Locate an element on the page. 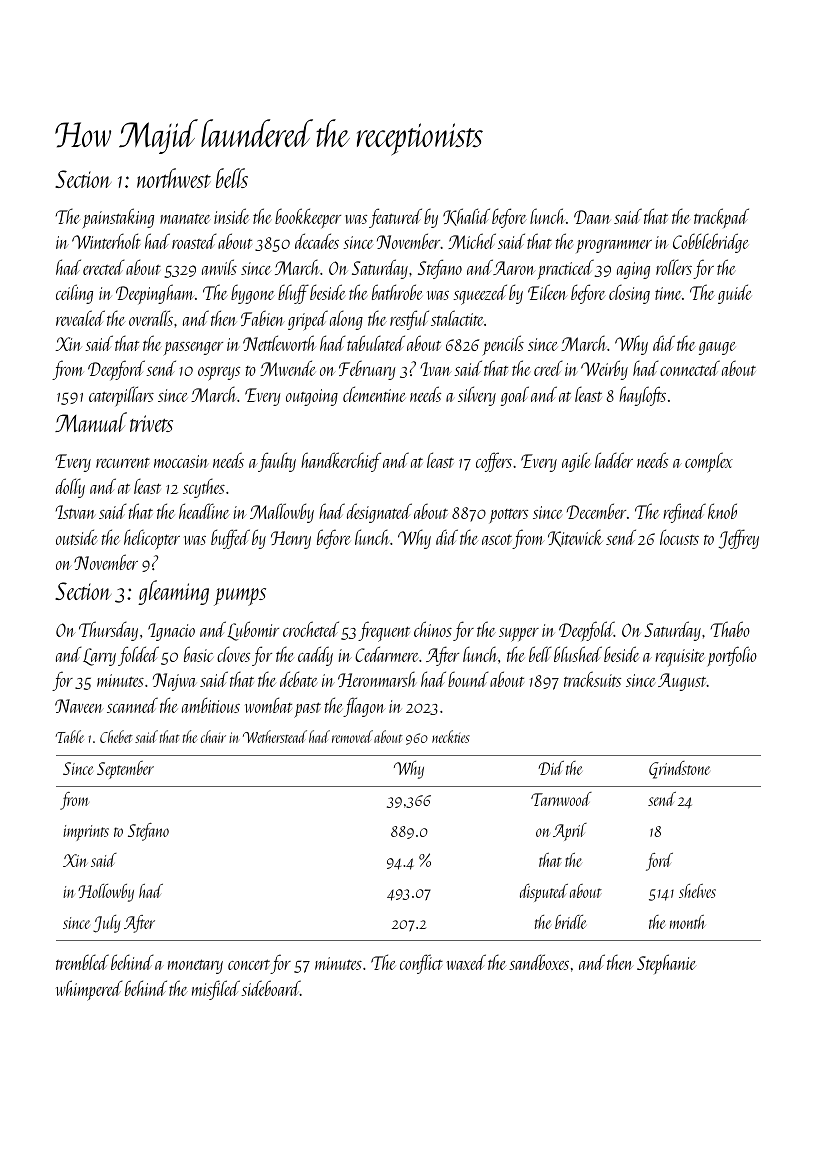 This document has width=817, height=1159. painstaking is located at coordinates (118, 218).
